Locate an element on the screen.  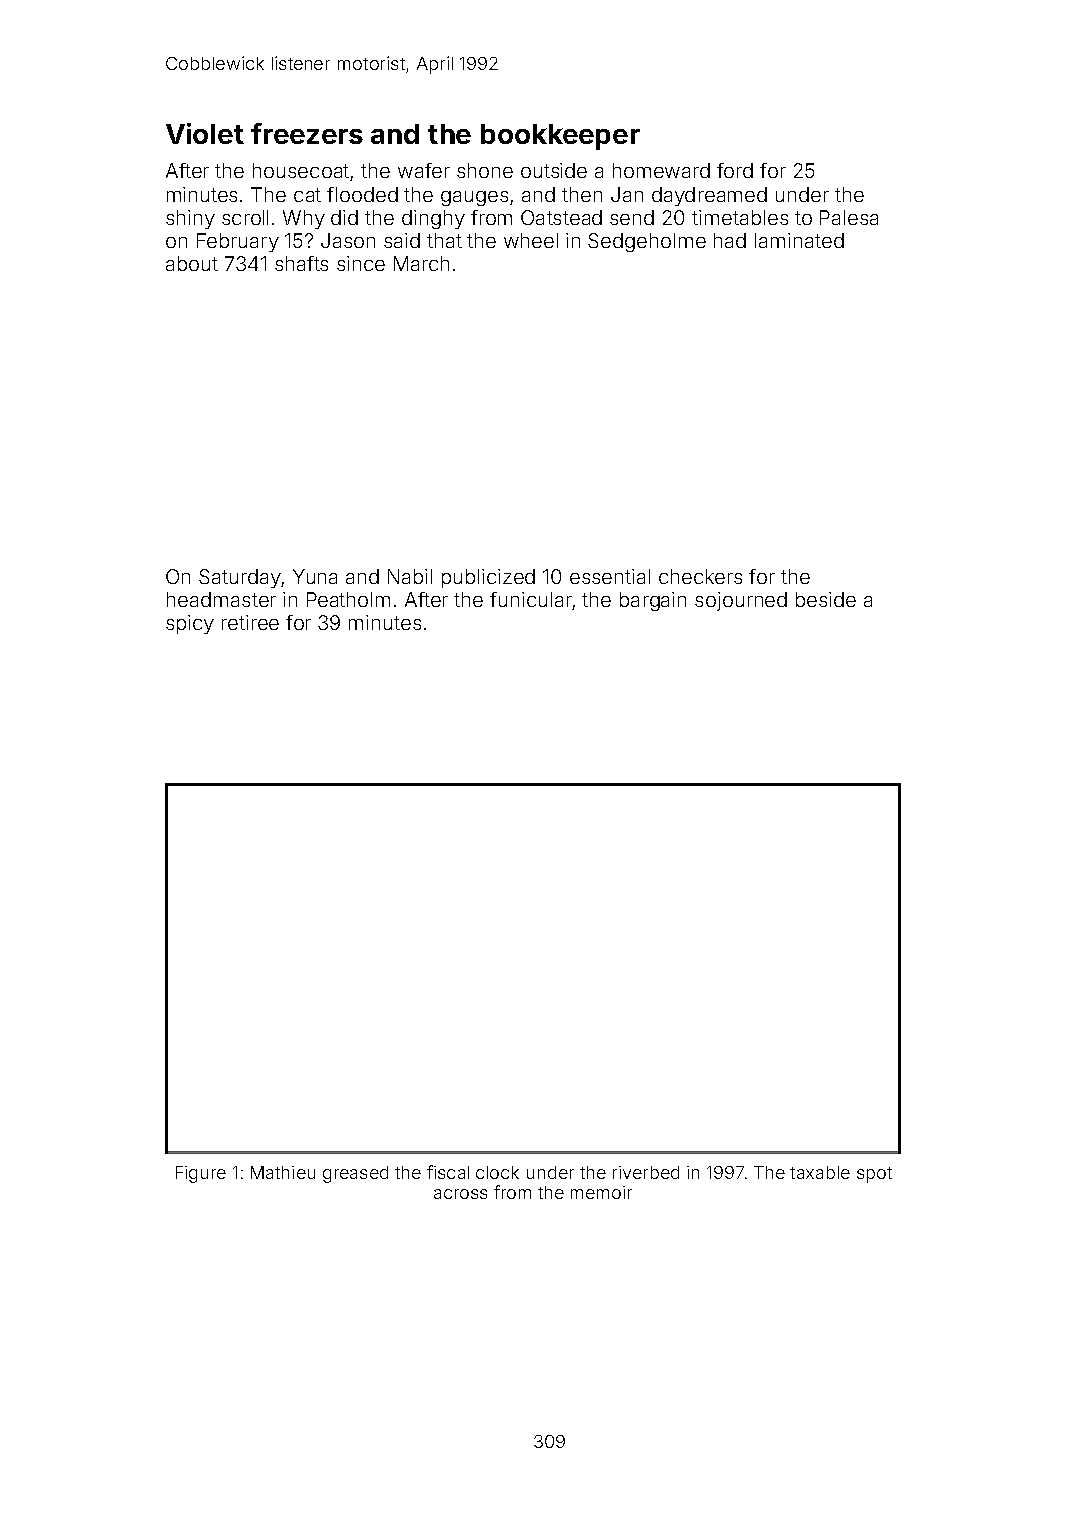
Mathieu is located at coordinates (283, 1172).
